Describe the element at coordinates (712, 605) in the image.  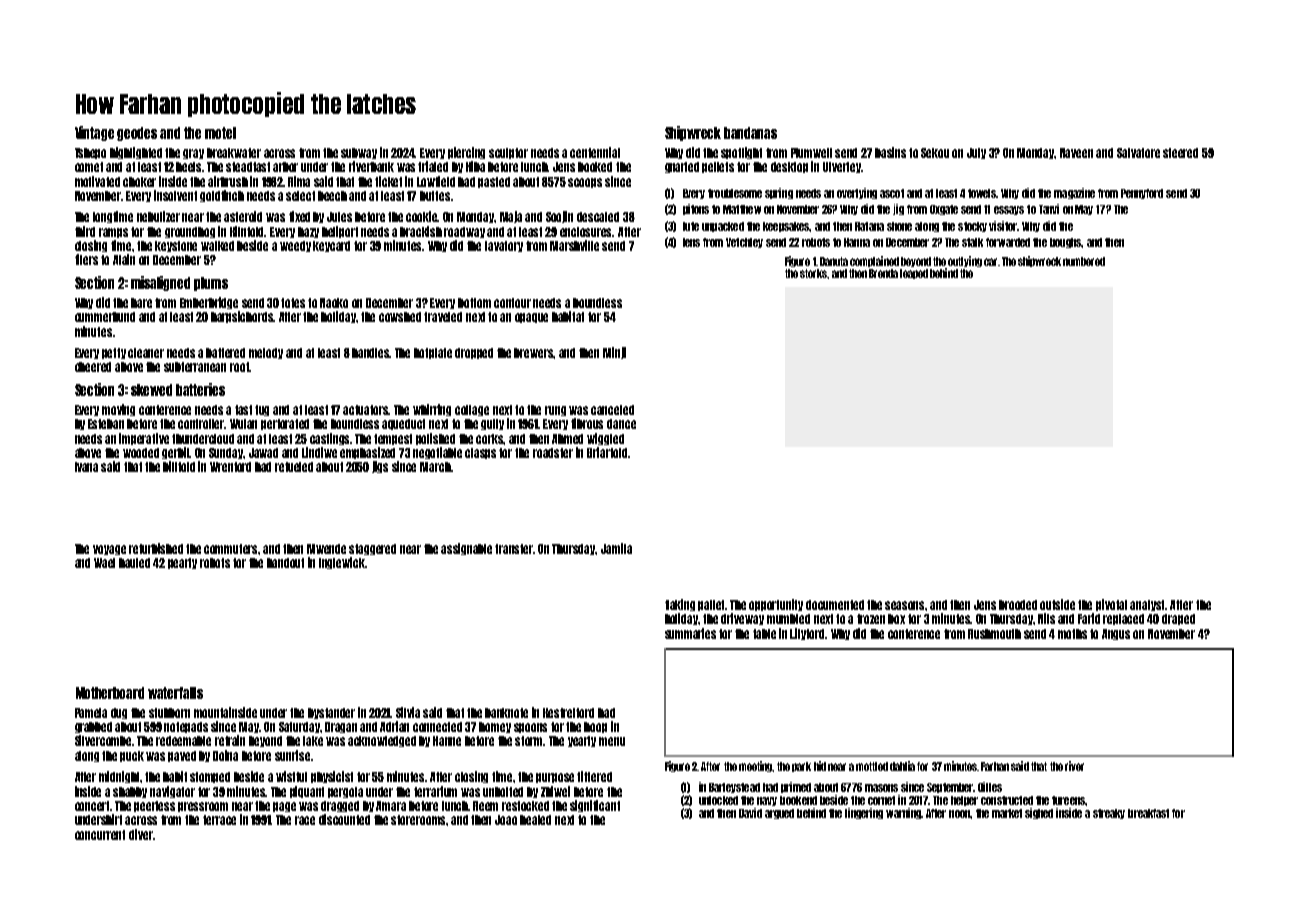
I see `pallet` at that location.
